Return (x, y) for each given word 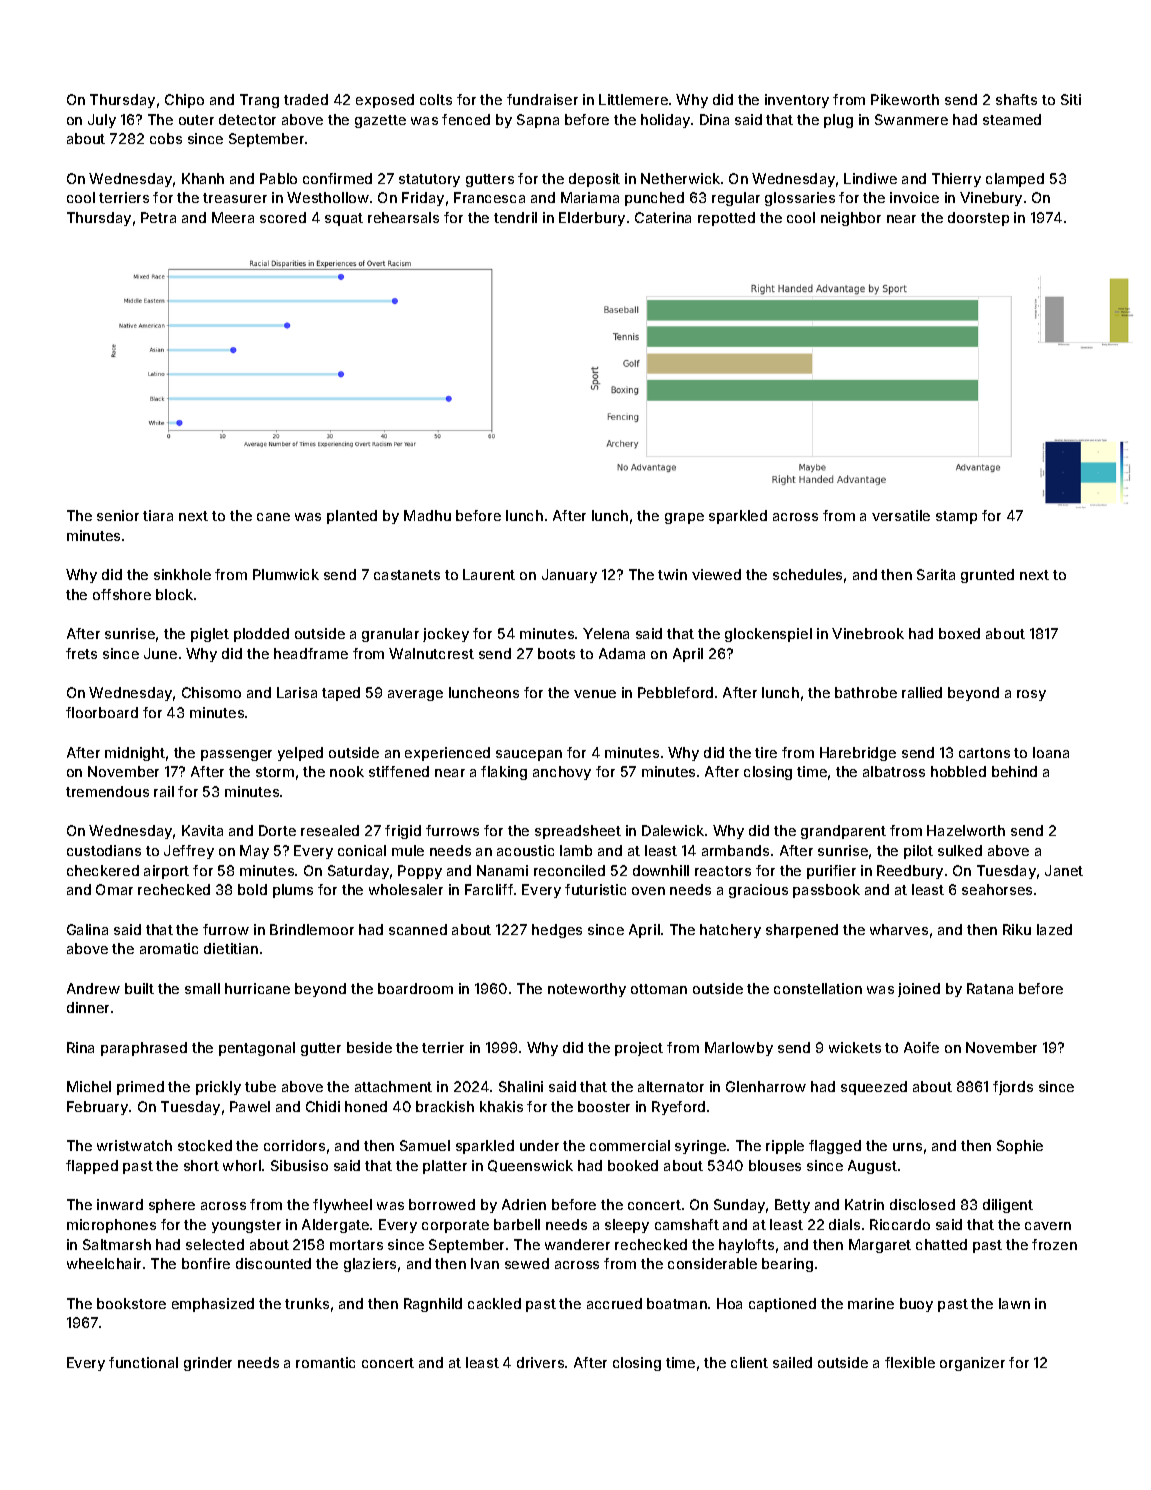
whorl (242, 1165)
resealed (330, 830)
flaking (504, 773)
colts (436, 99)
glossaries (800, 199)
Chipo (184, 101)
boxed (959, 633)
